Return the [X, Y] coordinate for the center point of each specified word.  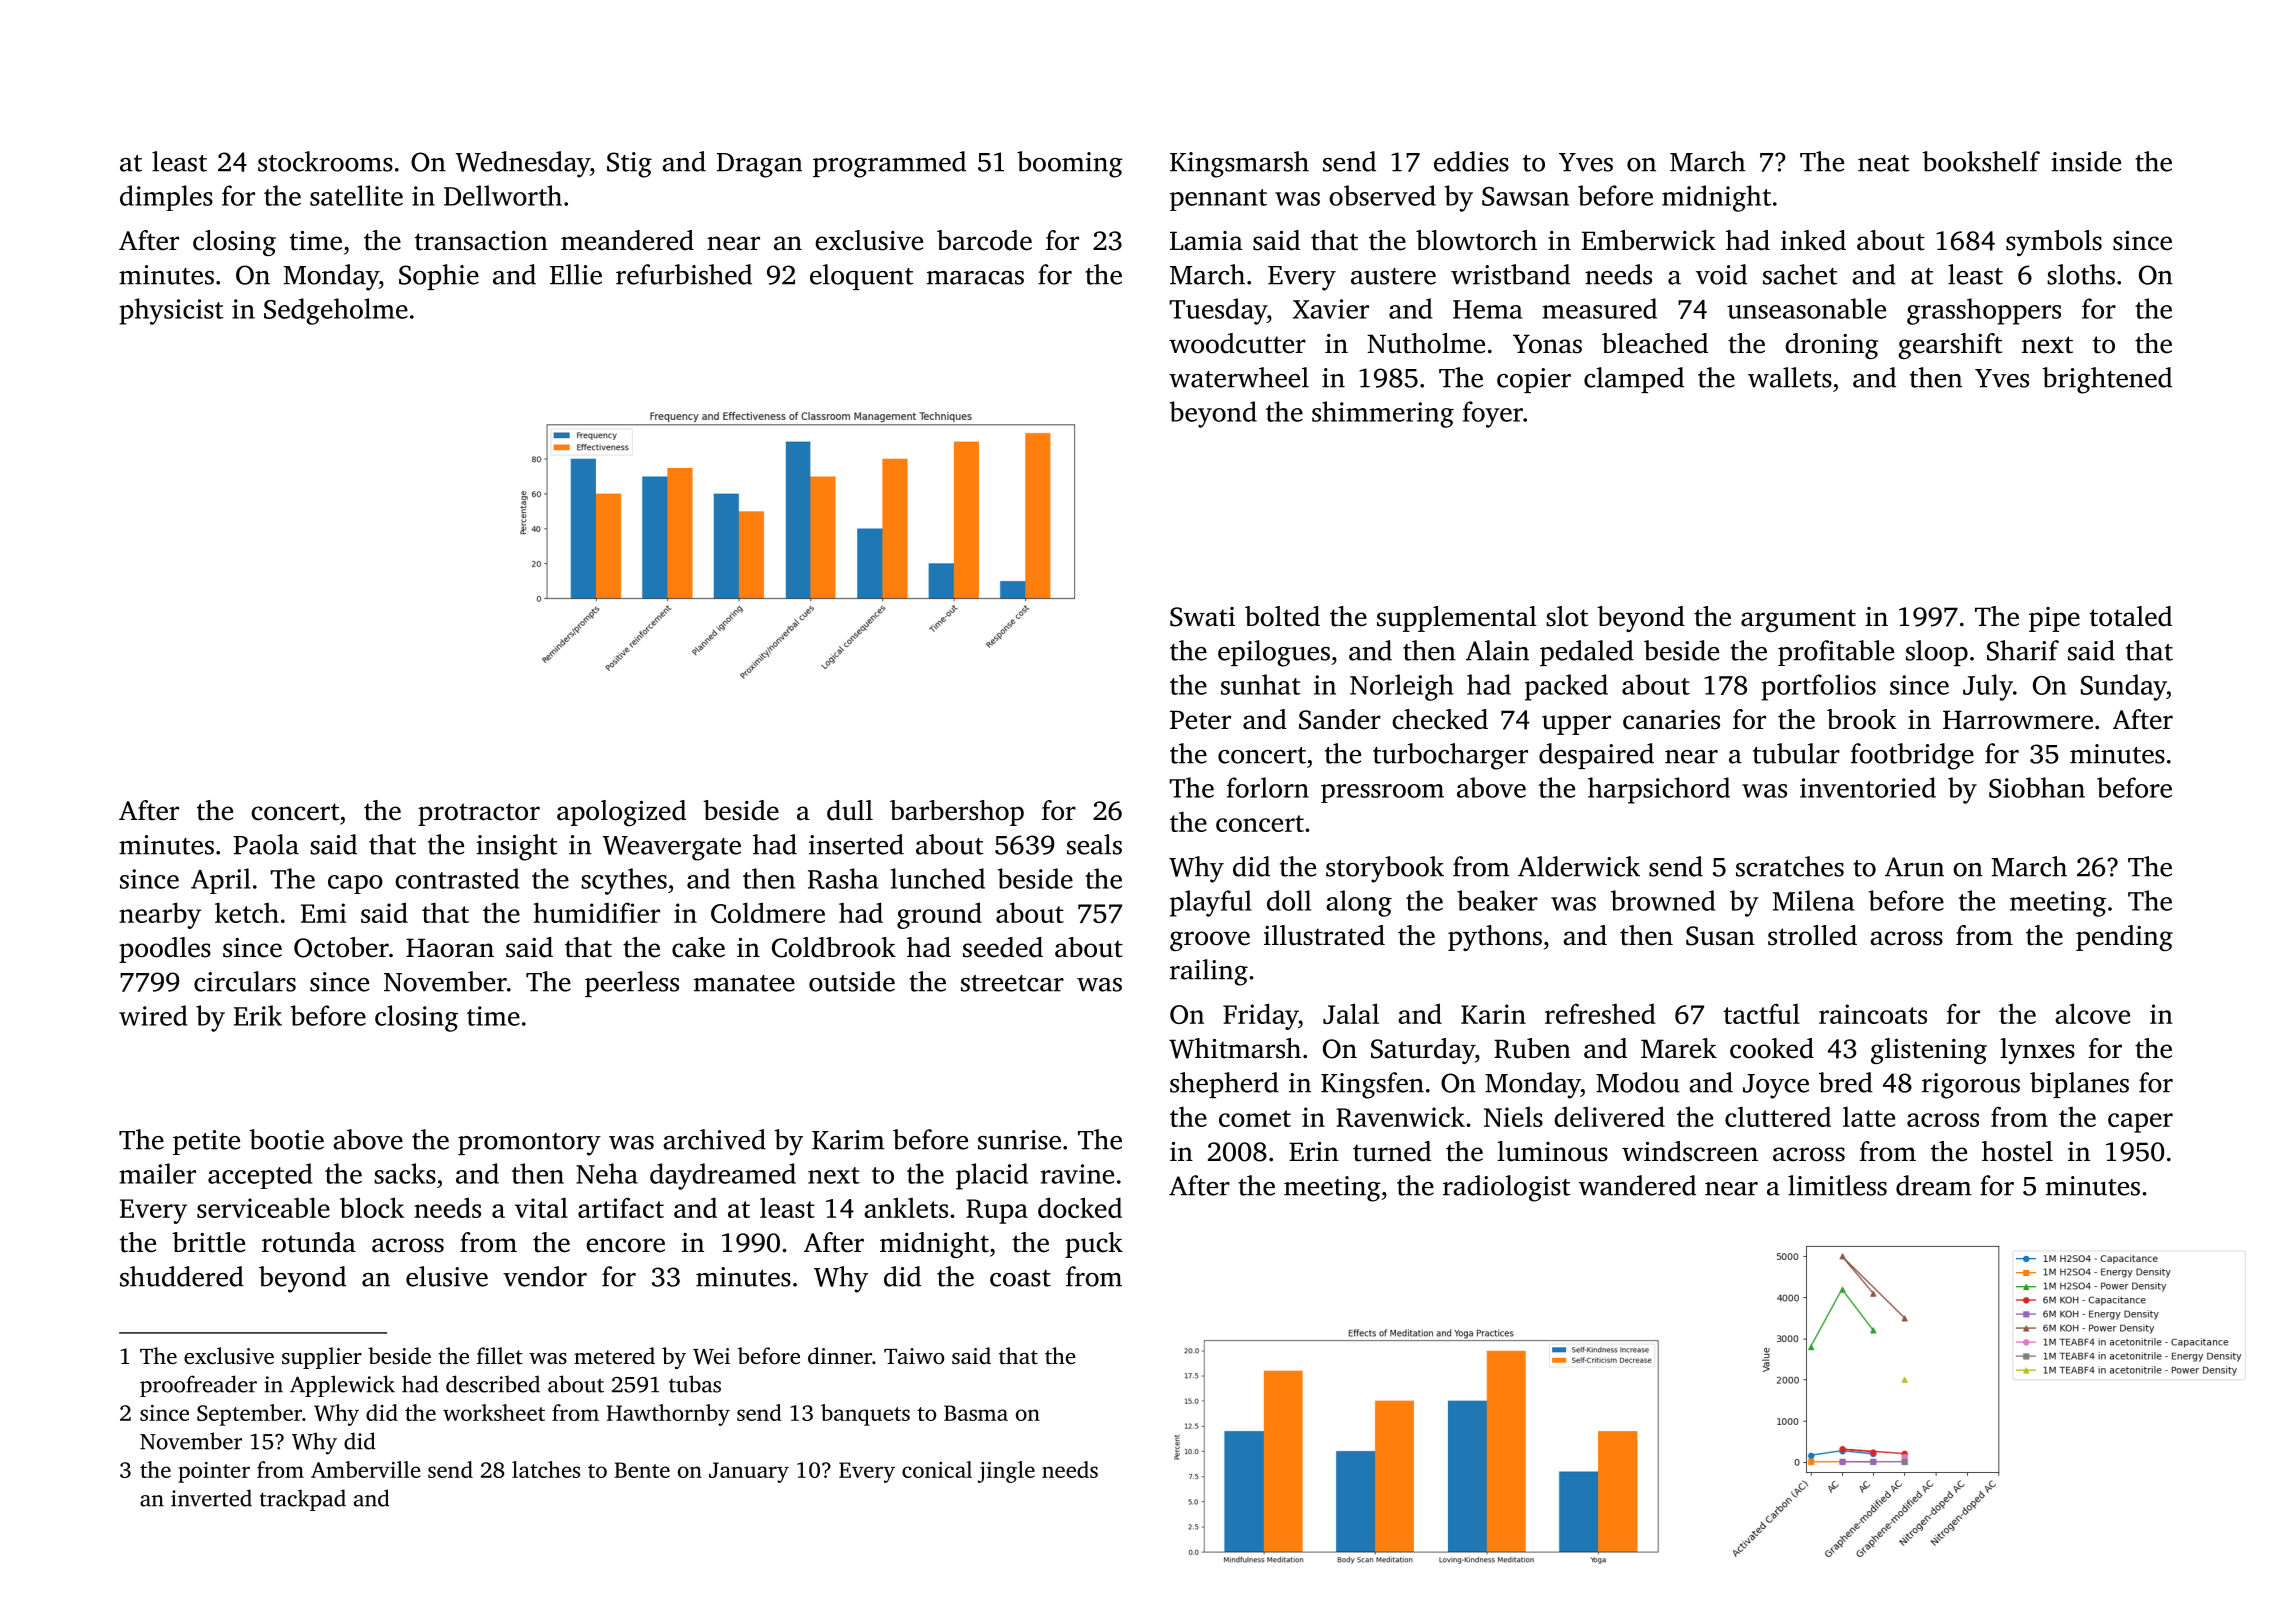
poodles [165, 950]
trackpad [303, 1500]
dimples [166, 198]
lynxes [2037, 1051]
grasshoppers [1984, 311]
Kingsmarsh [1239, 164]
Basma [976, 1413]
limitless [1837, 1185]
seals [1094, 844]
